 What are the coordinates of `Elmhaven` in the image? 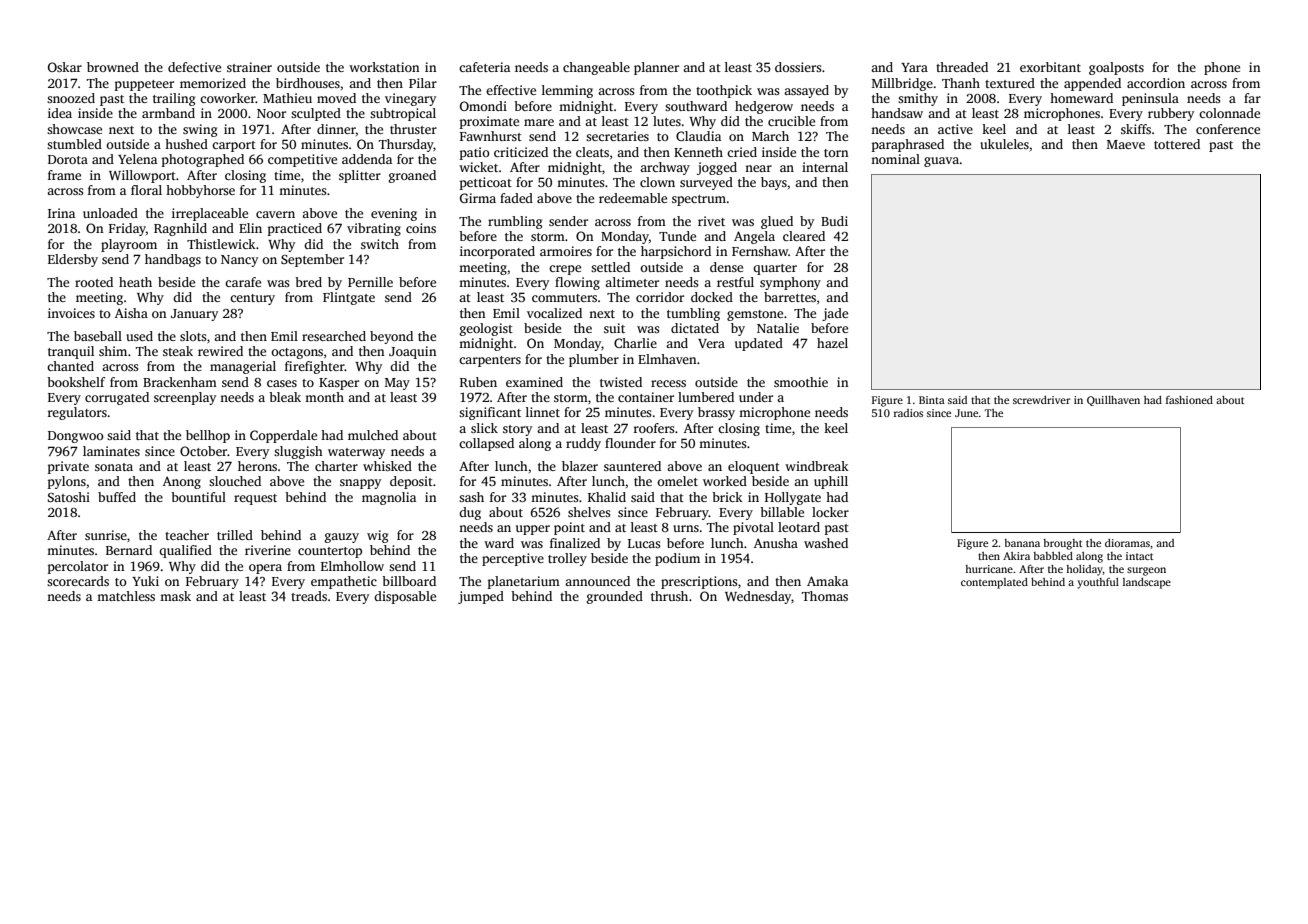 It's located at (667, 359).
